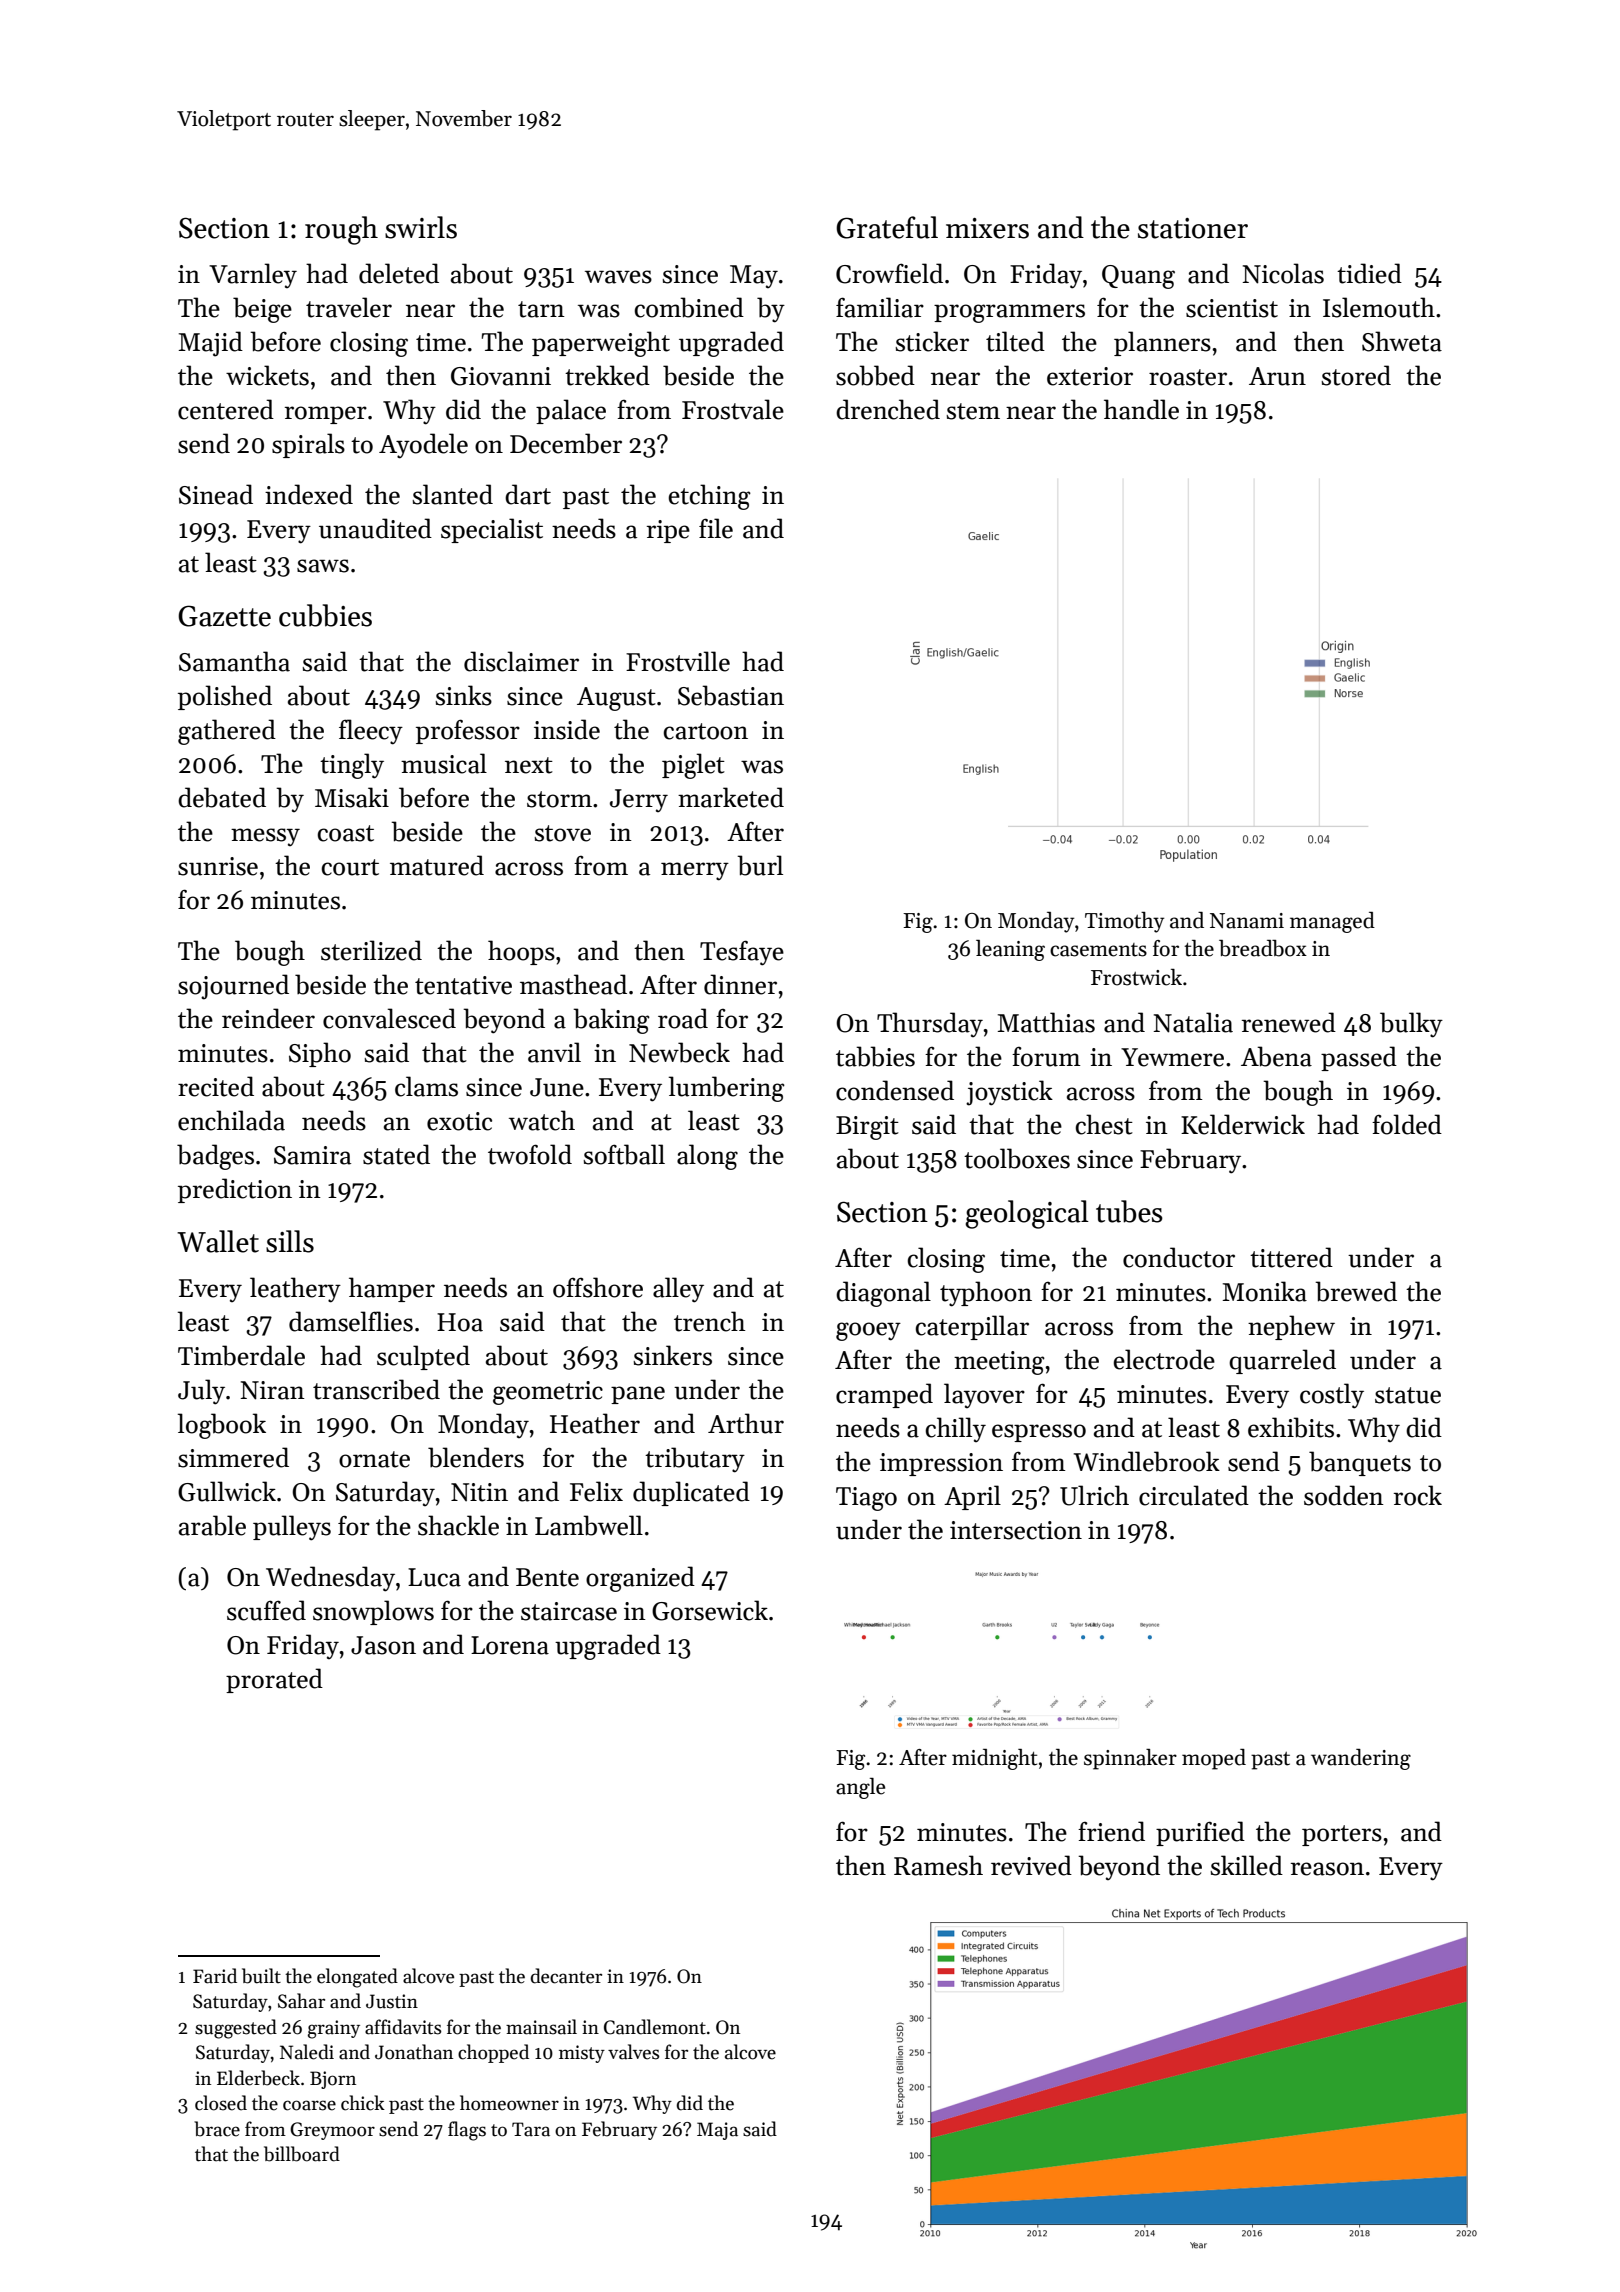  Describe the element at coordinates (717, 2131) in the screenshot. I see `Maja` at that location.
